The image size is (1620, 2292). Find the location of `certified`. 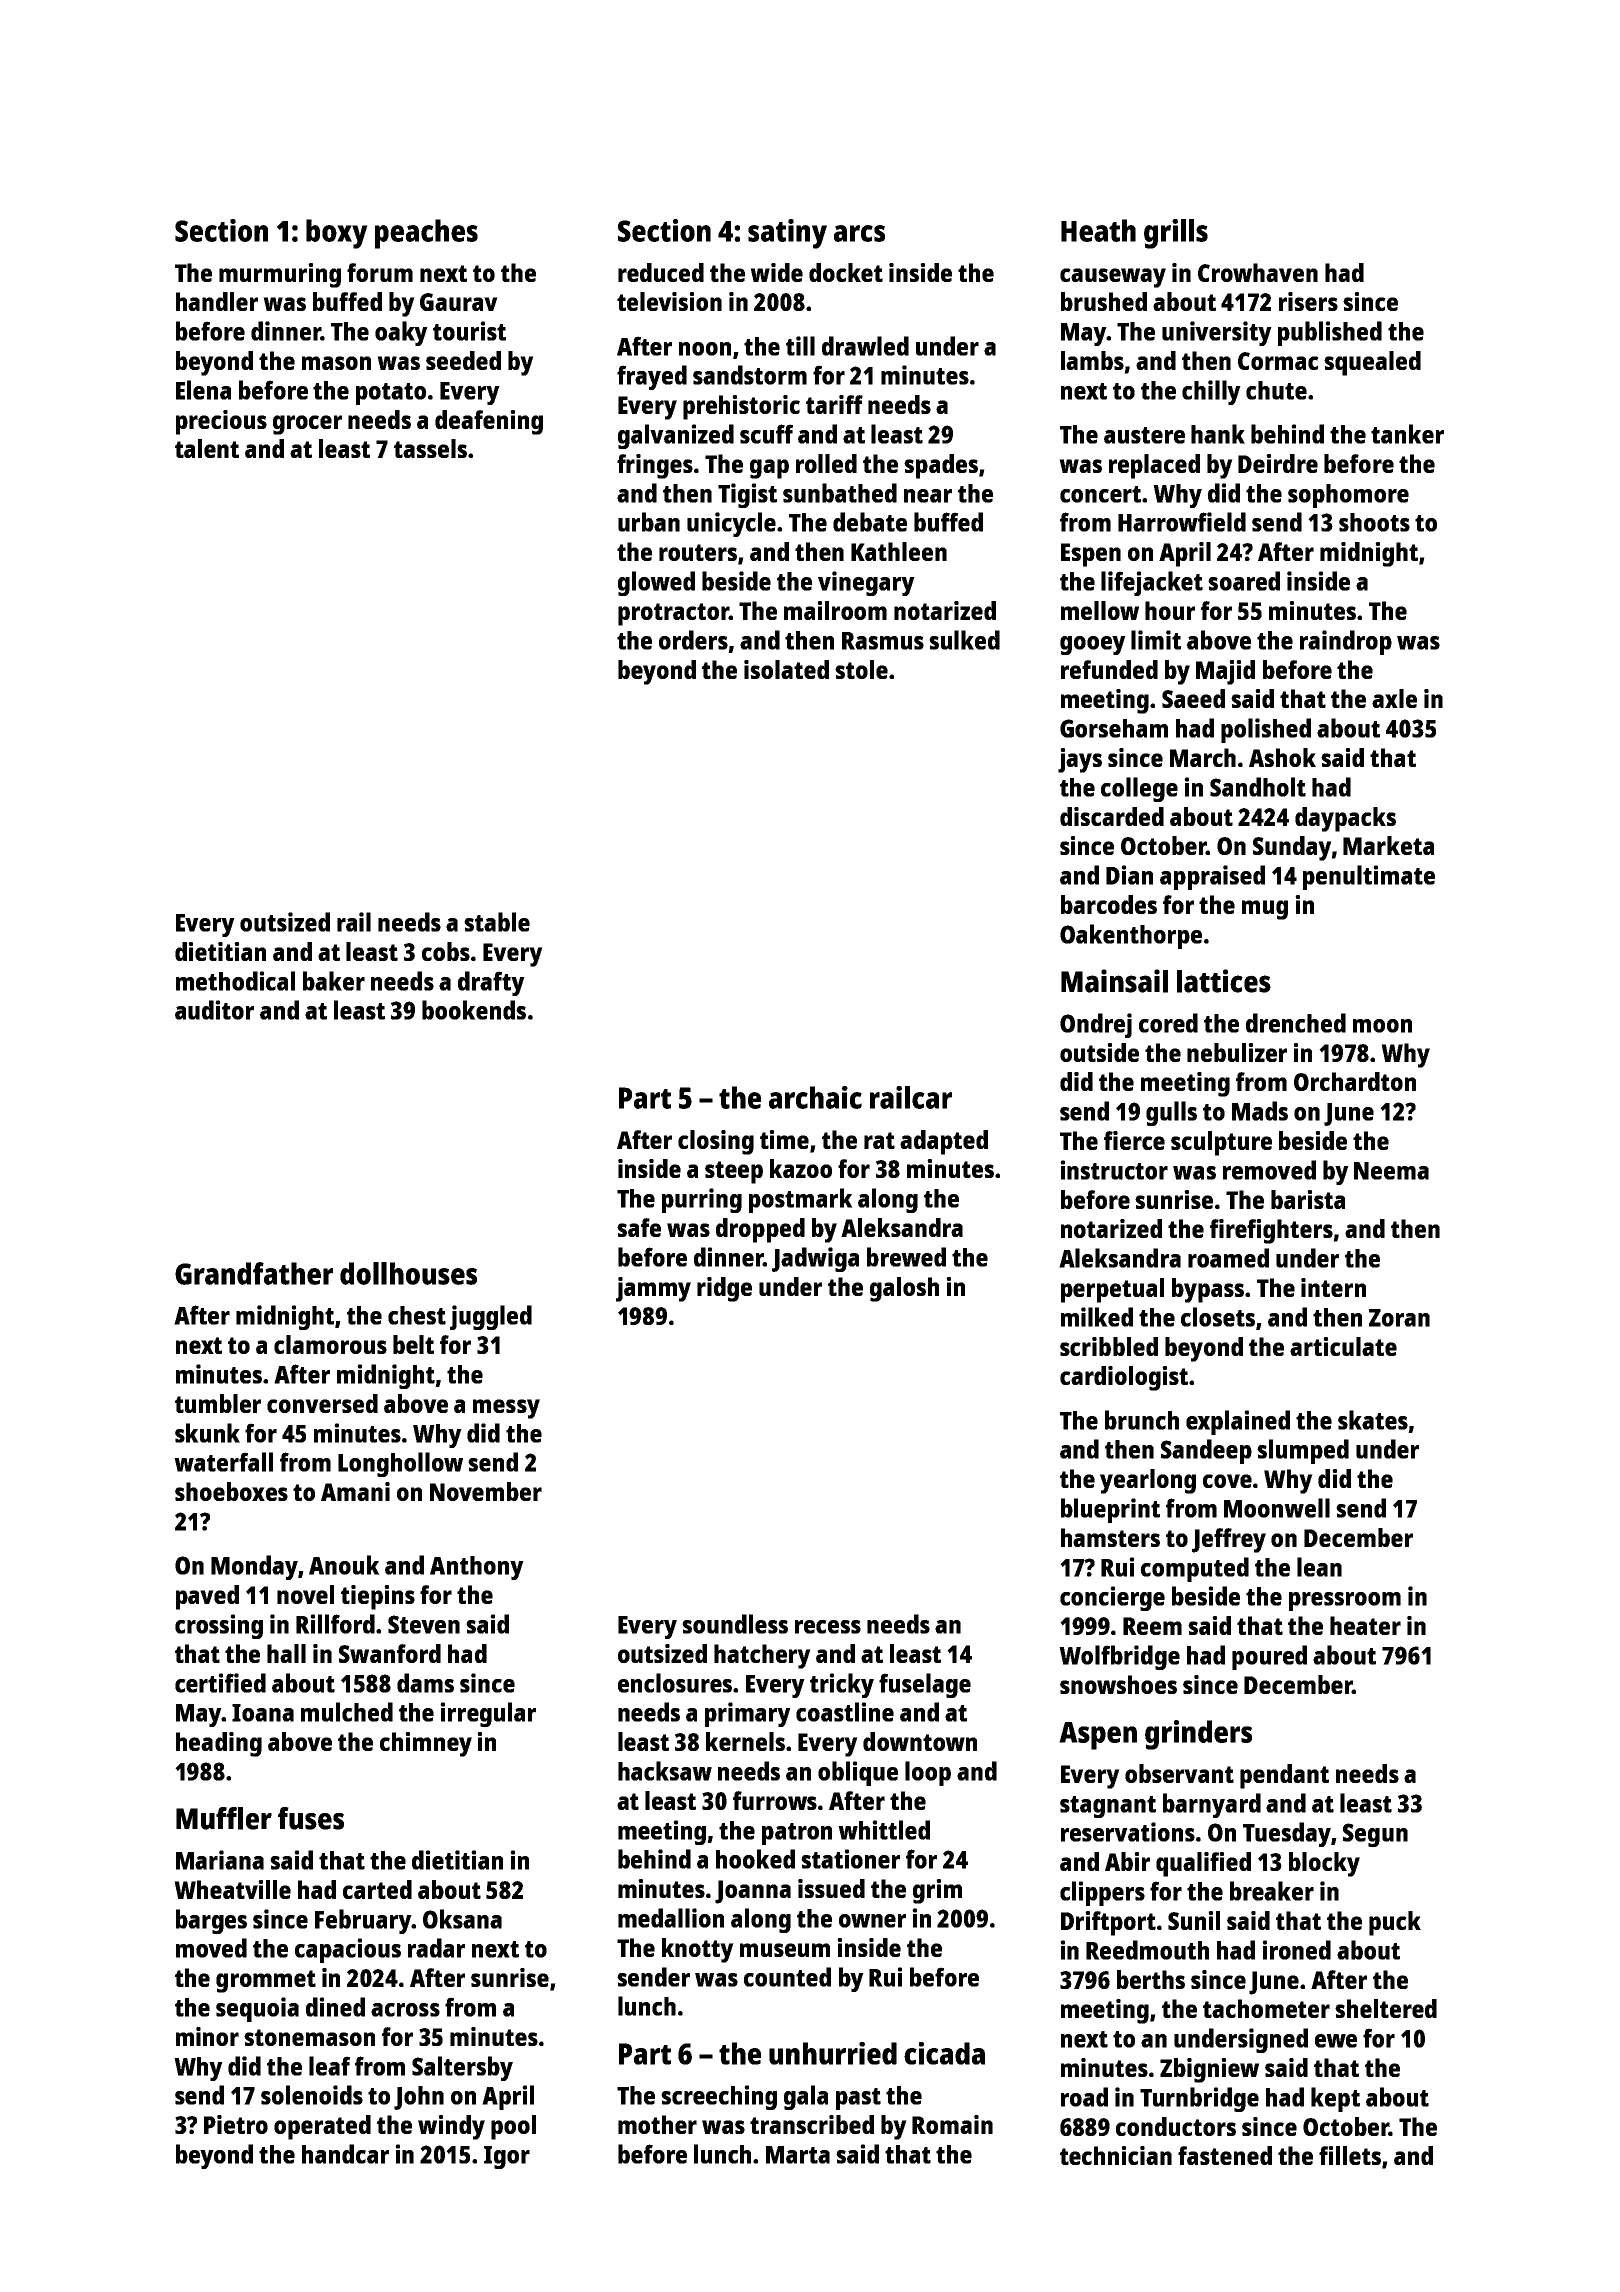

certified is located at coordinates (220, 1683).
